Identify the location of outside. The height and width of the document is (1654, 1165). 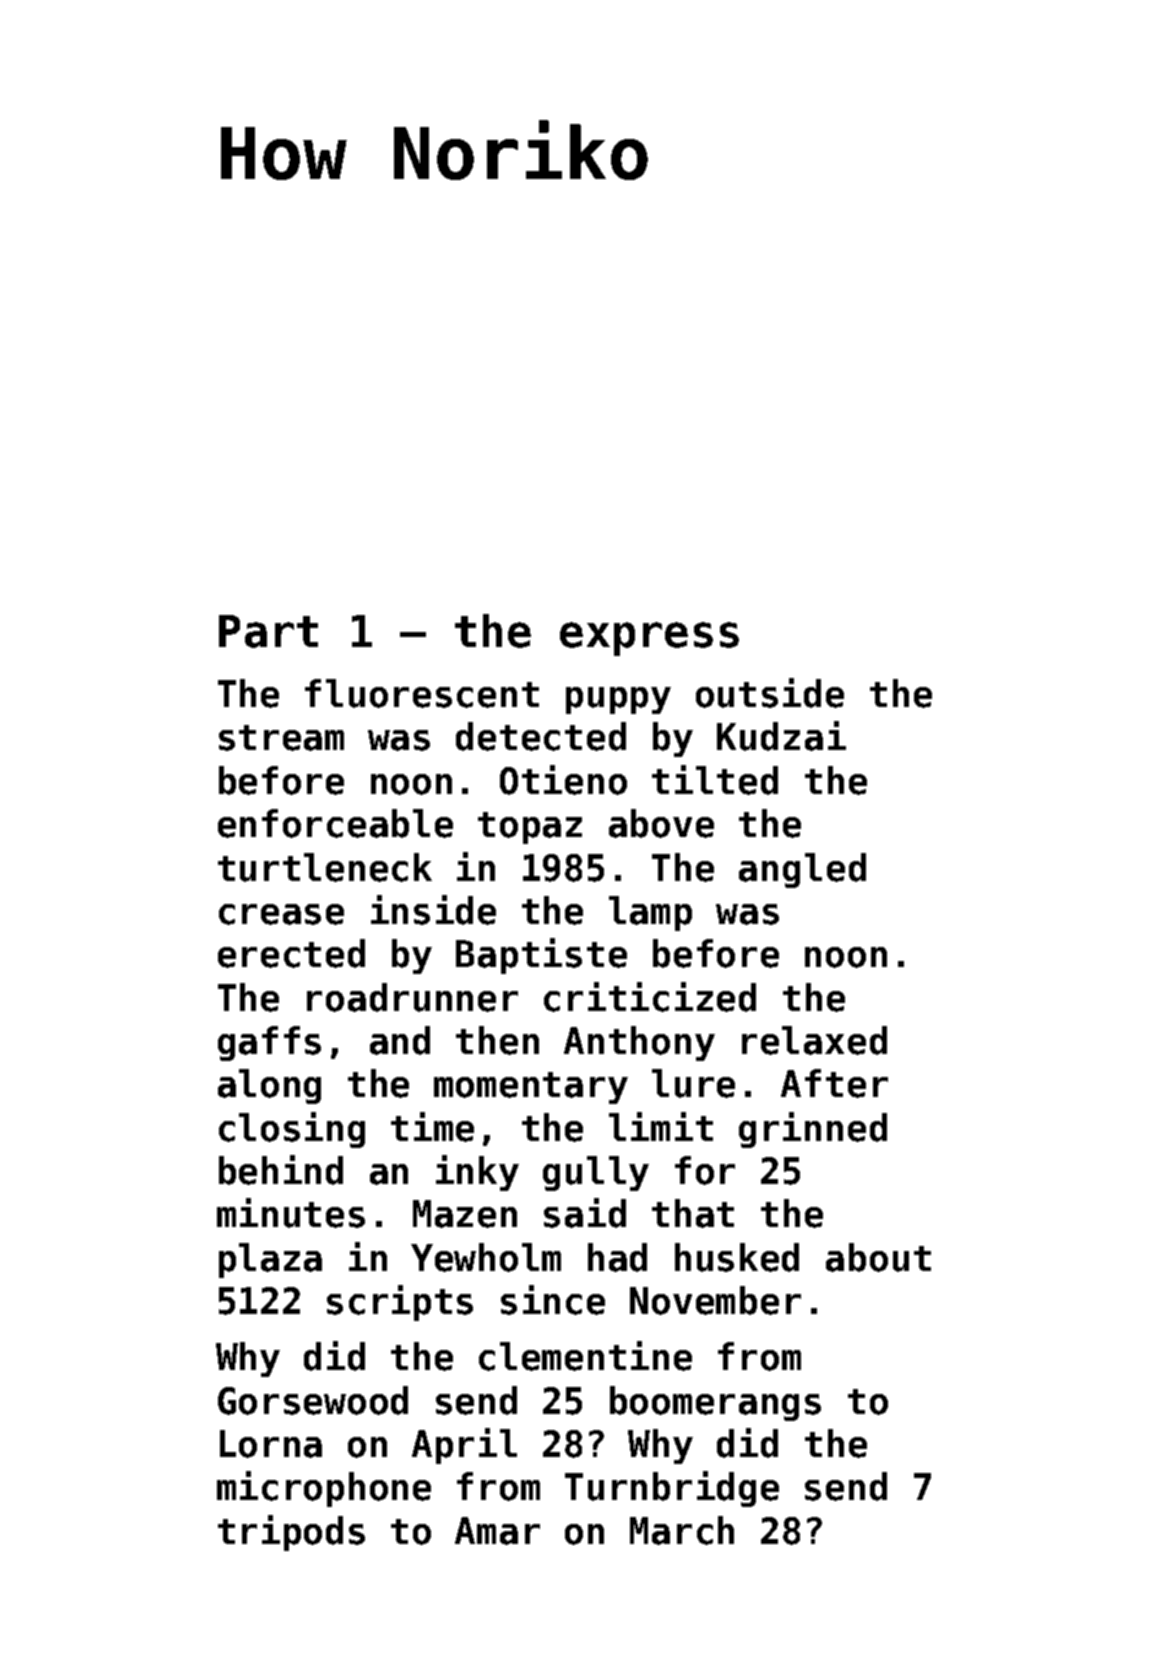
(770, 693).
